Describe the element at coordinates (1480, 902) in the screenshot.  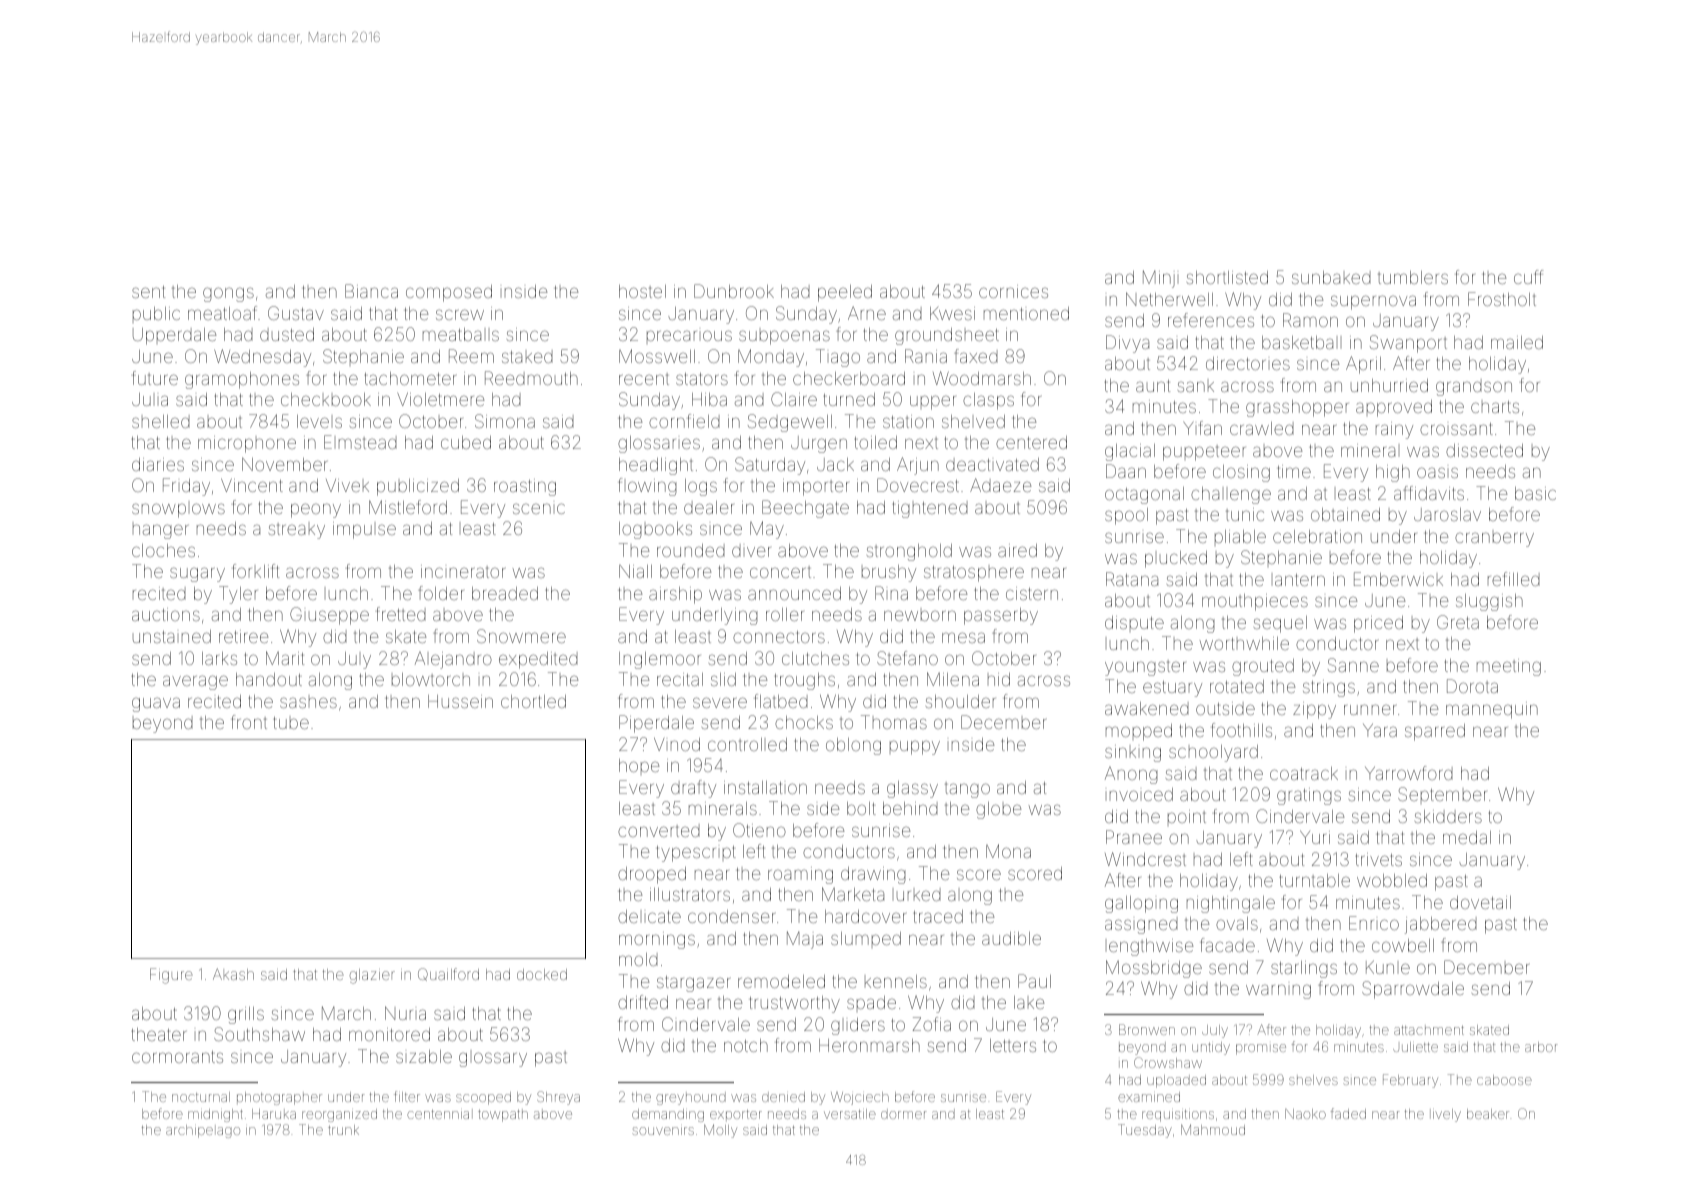
I see `dovetail` at that location.
